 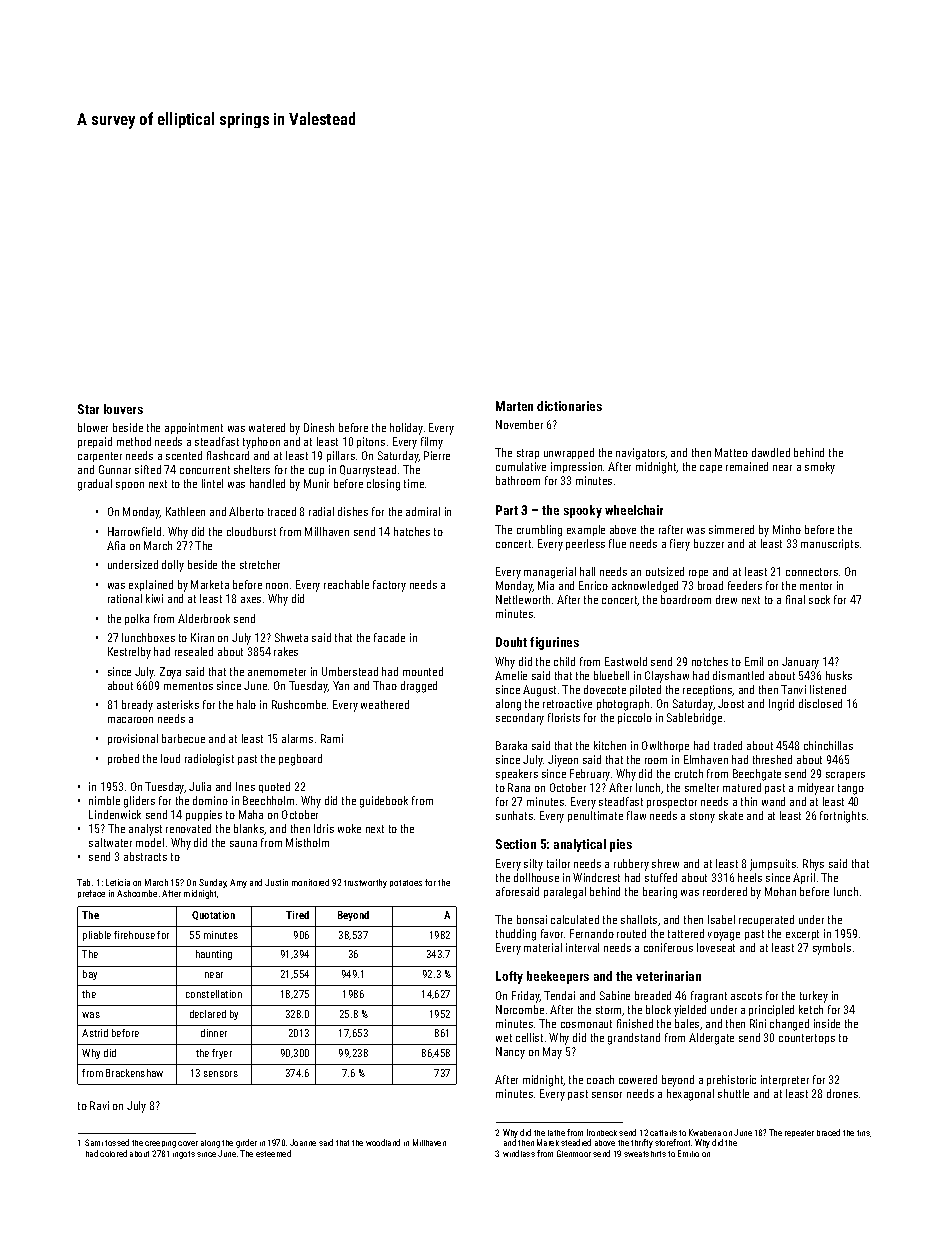 What do you see at coordinates (820, 468) in the page?
I see `smoky` at bounding box center [820, 468].
